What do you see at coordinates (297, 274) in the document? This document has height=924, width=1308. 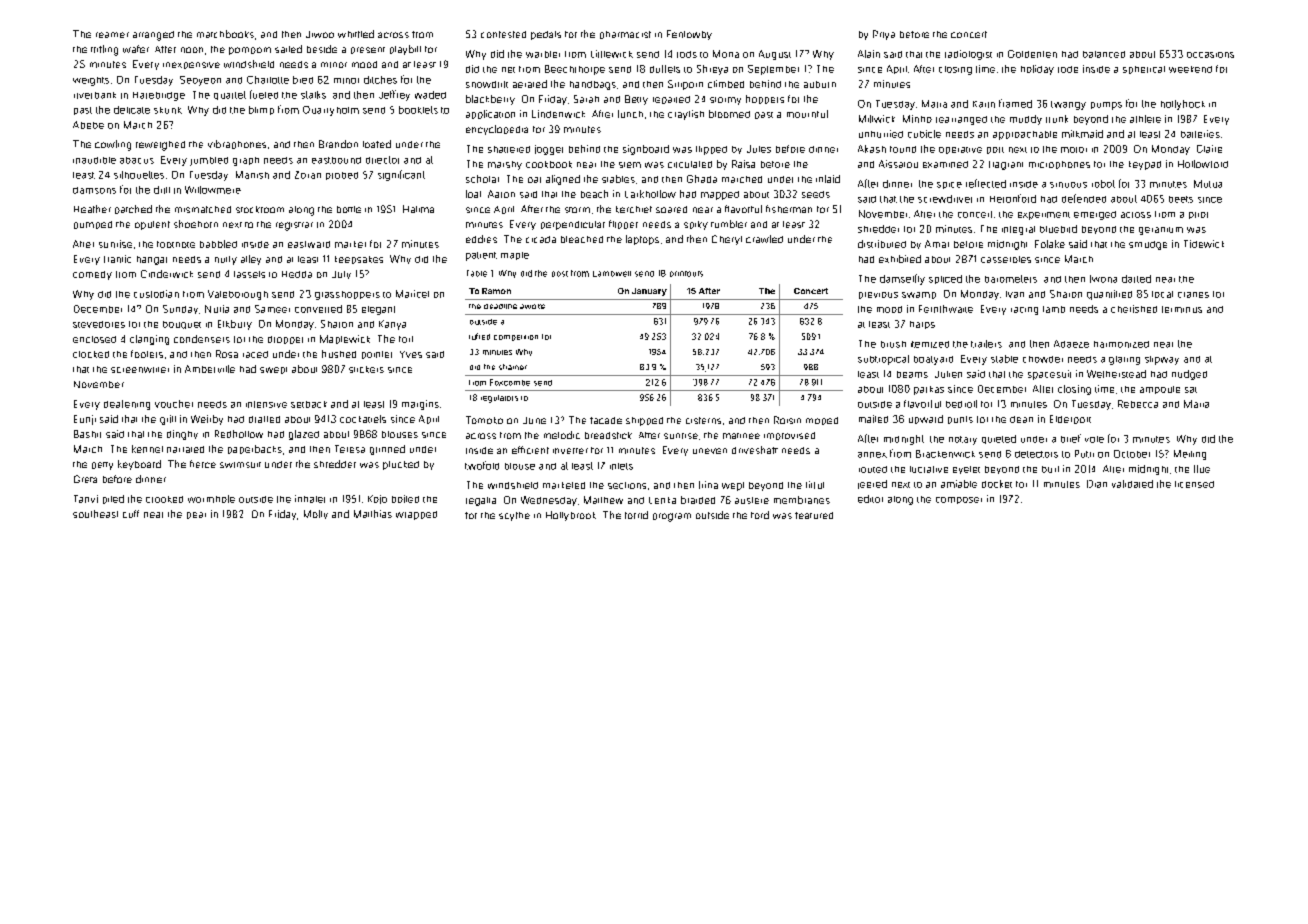 I see `Hedda` at bounding box center [297, 274].
